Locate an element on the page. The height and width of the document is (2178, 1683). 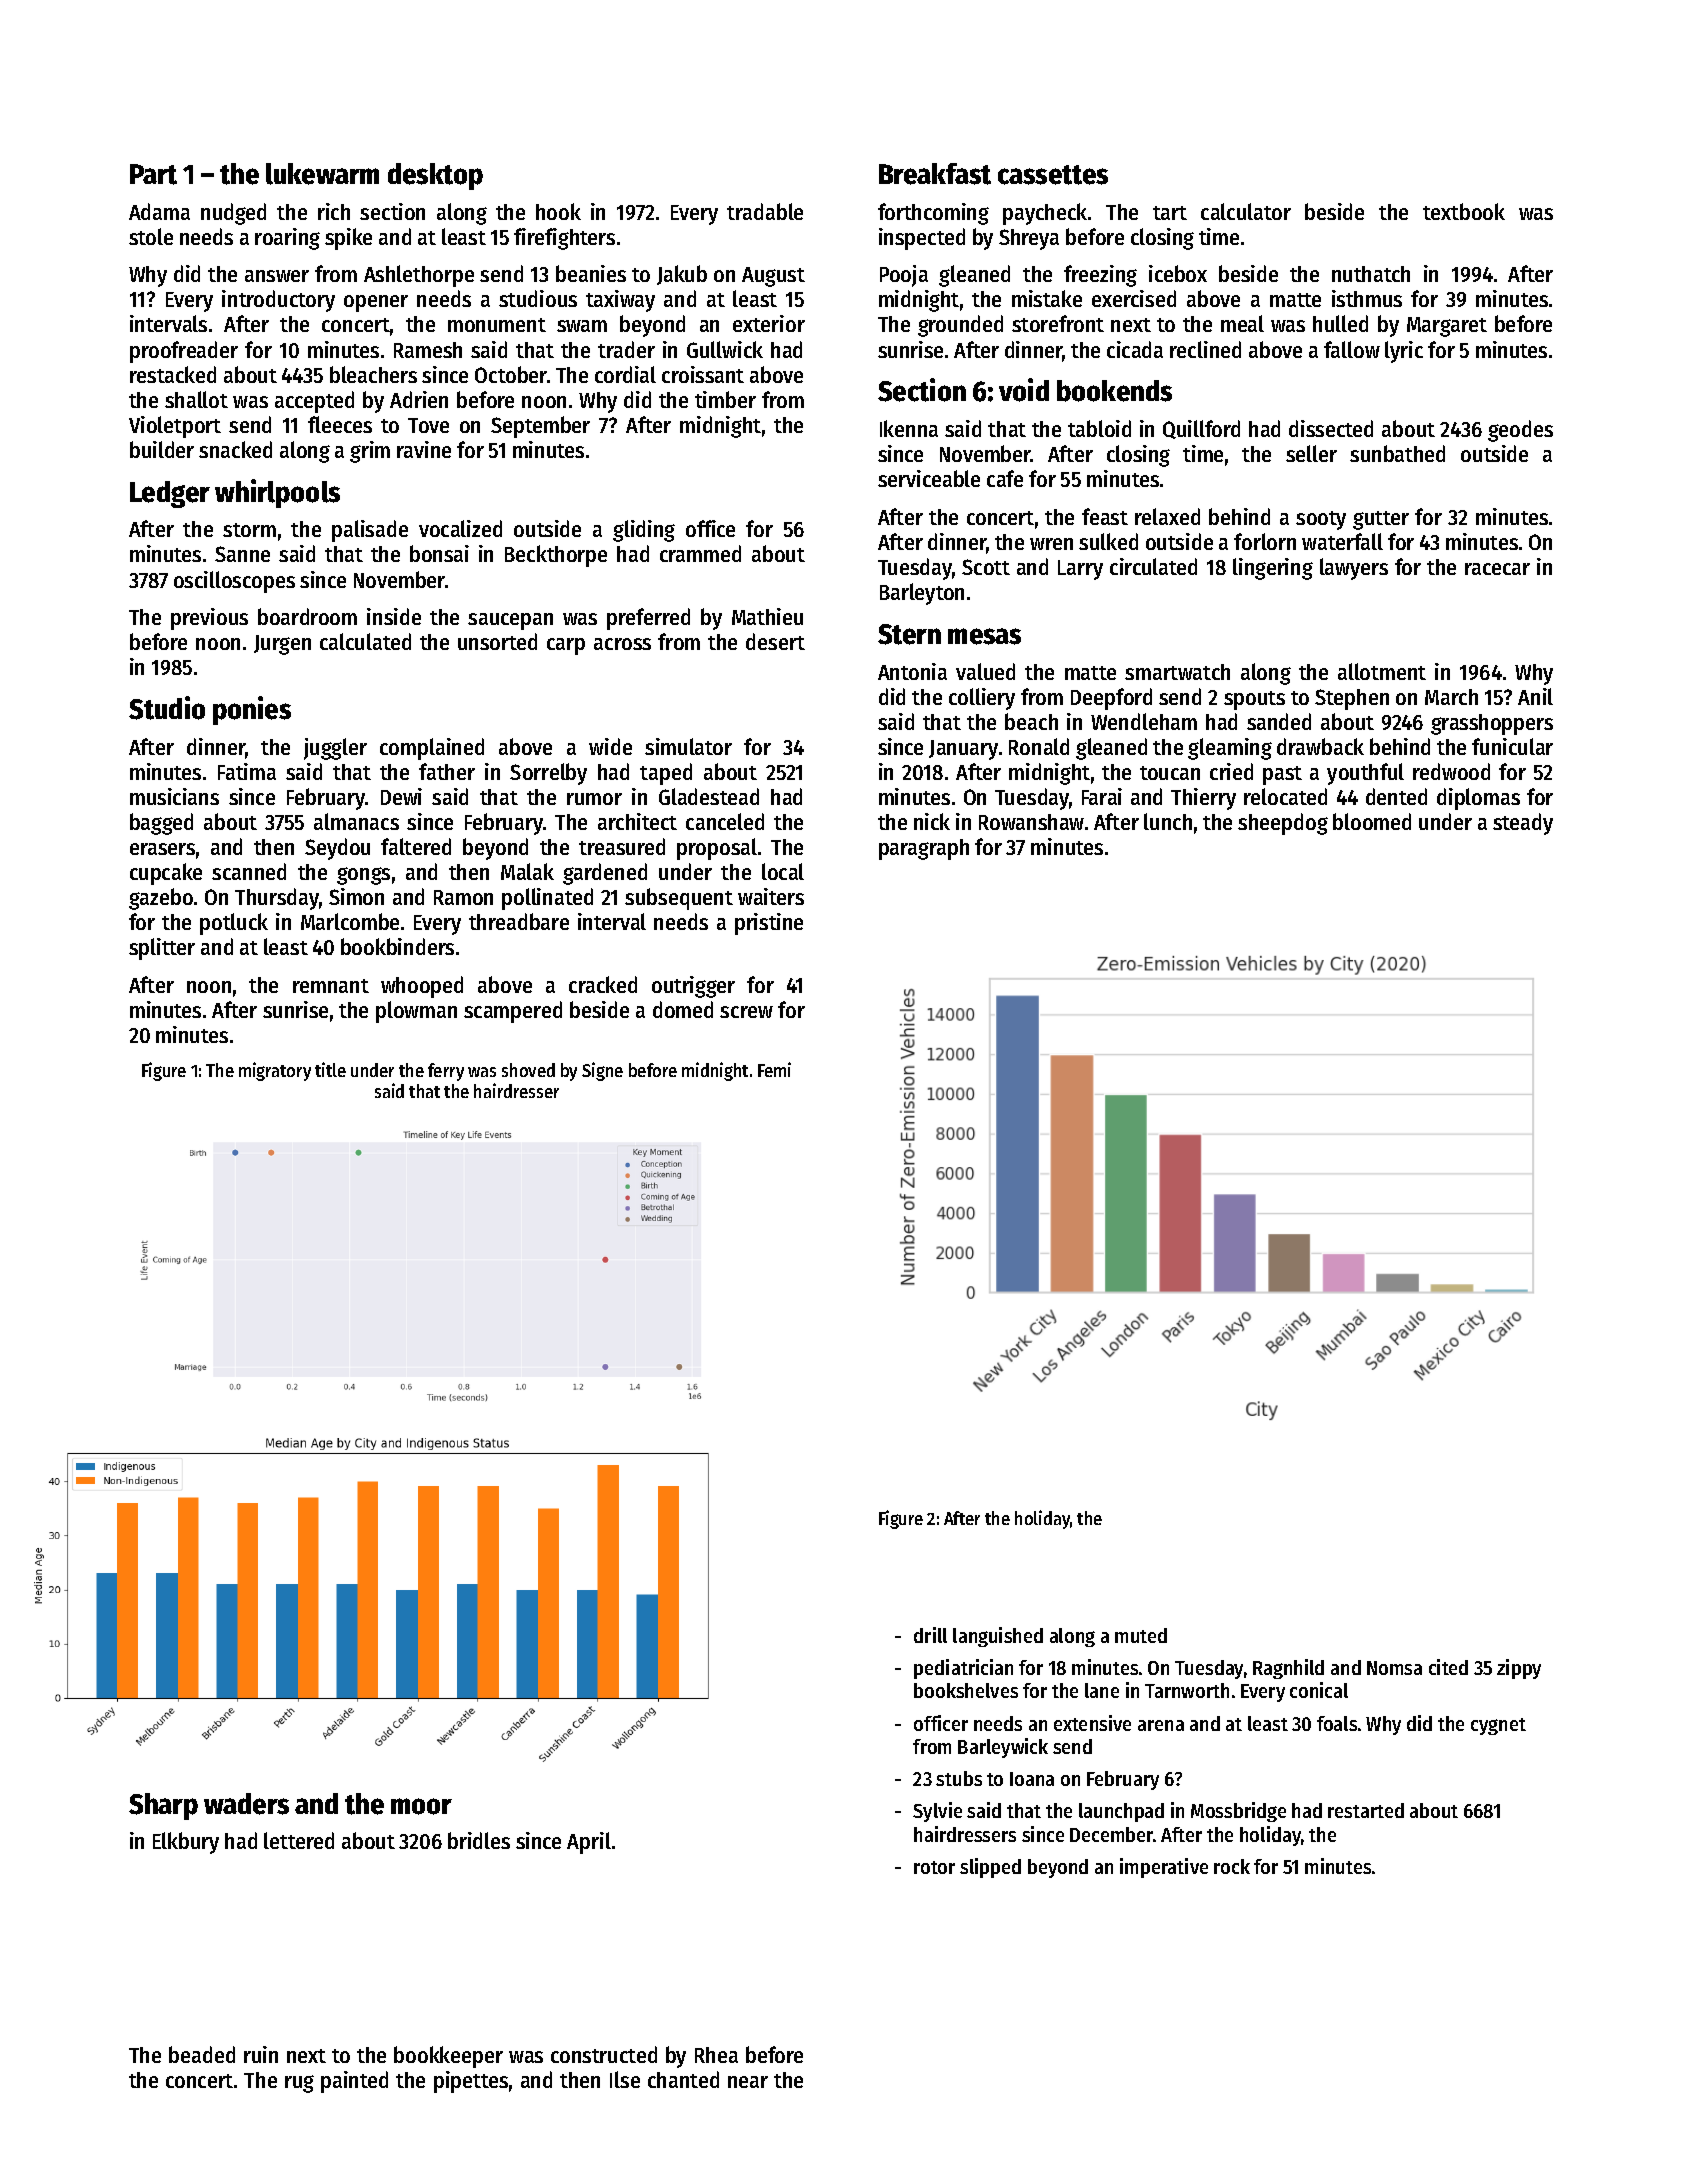
threadbare is located at coordinates (519, 921).
